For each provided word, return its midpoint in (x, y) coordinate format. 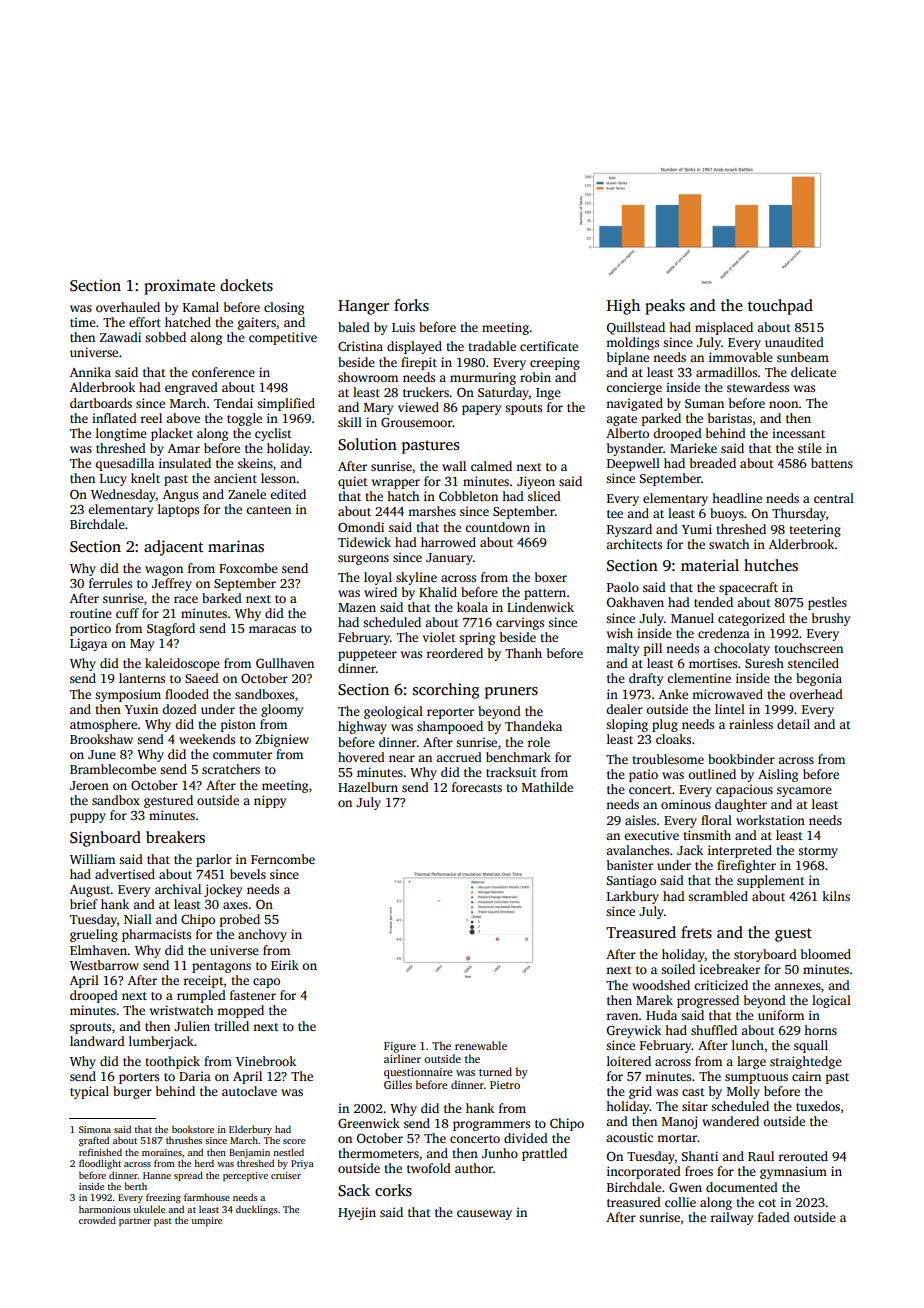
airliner (402, 1058)
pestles (827, 603)
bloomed (826, 954)
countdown (497, 527)
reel (151, 418)
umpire (206, 1221)
